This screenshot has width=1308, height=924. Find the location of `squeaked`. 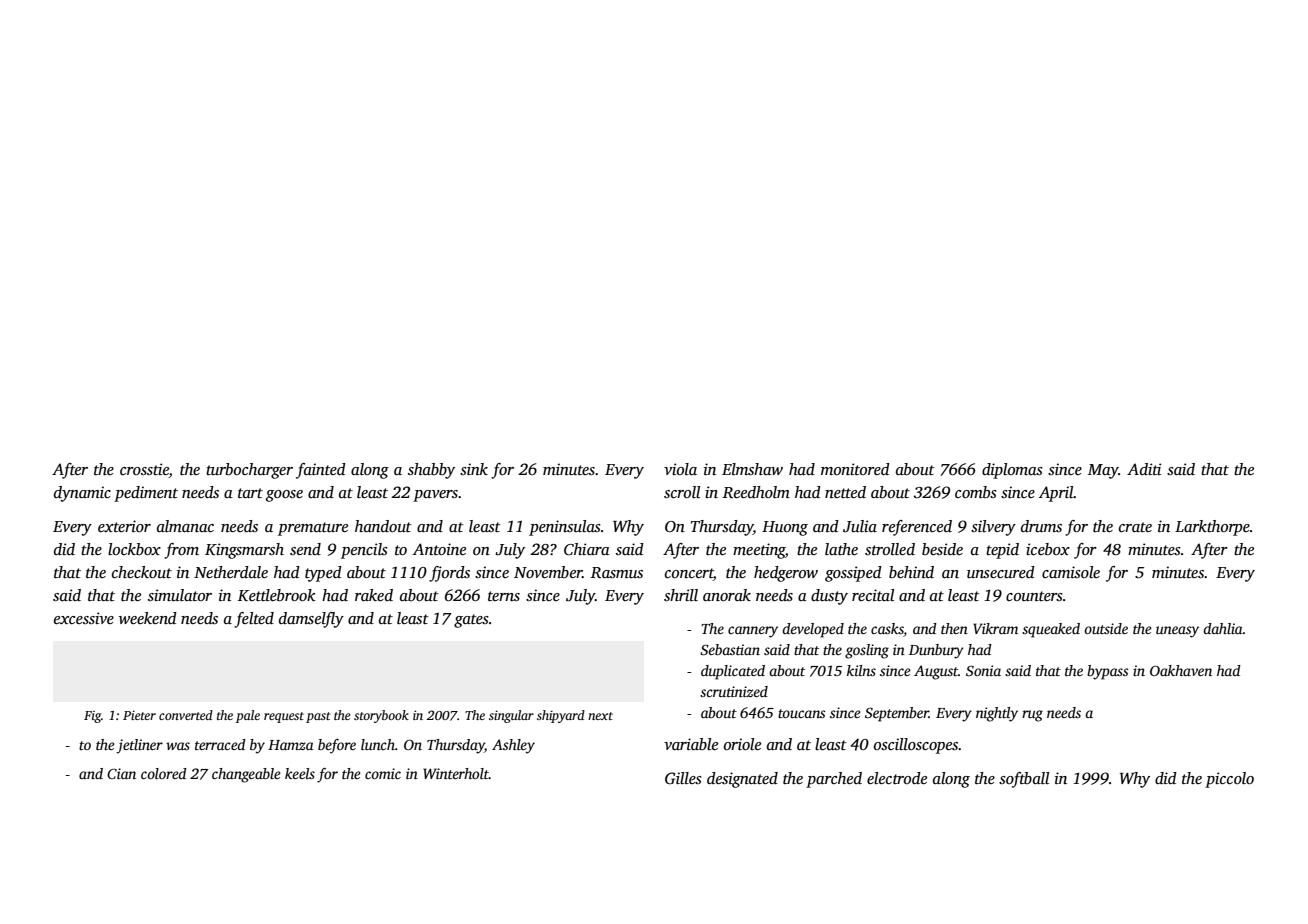

squeaked is located at coordinates (1051, 630).
